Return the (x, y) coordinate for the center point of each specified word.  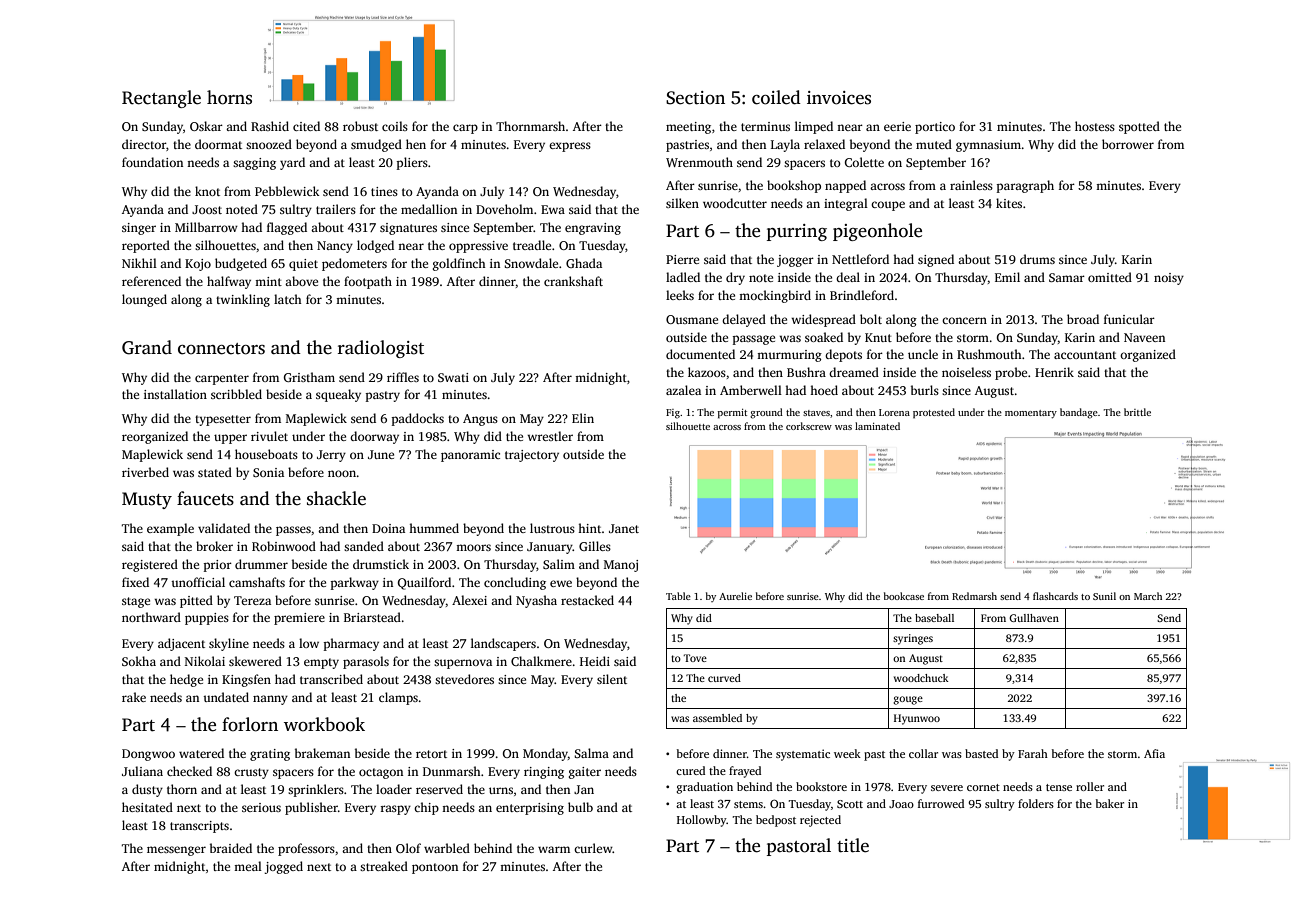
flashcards (1055, 596)
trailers (336, 209)
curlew (593, 848)
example (170, 529)
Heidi (595, 661)
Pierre (682, 259)
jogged (283, 867)
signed (936, 260)
